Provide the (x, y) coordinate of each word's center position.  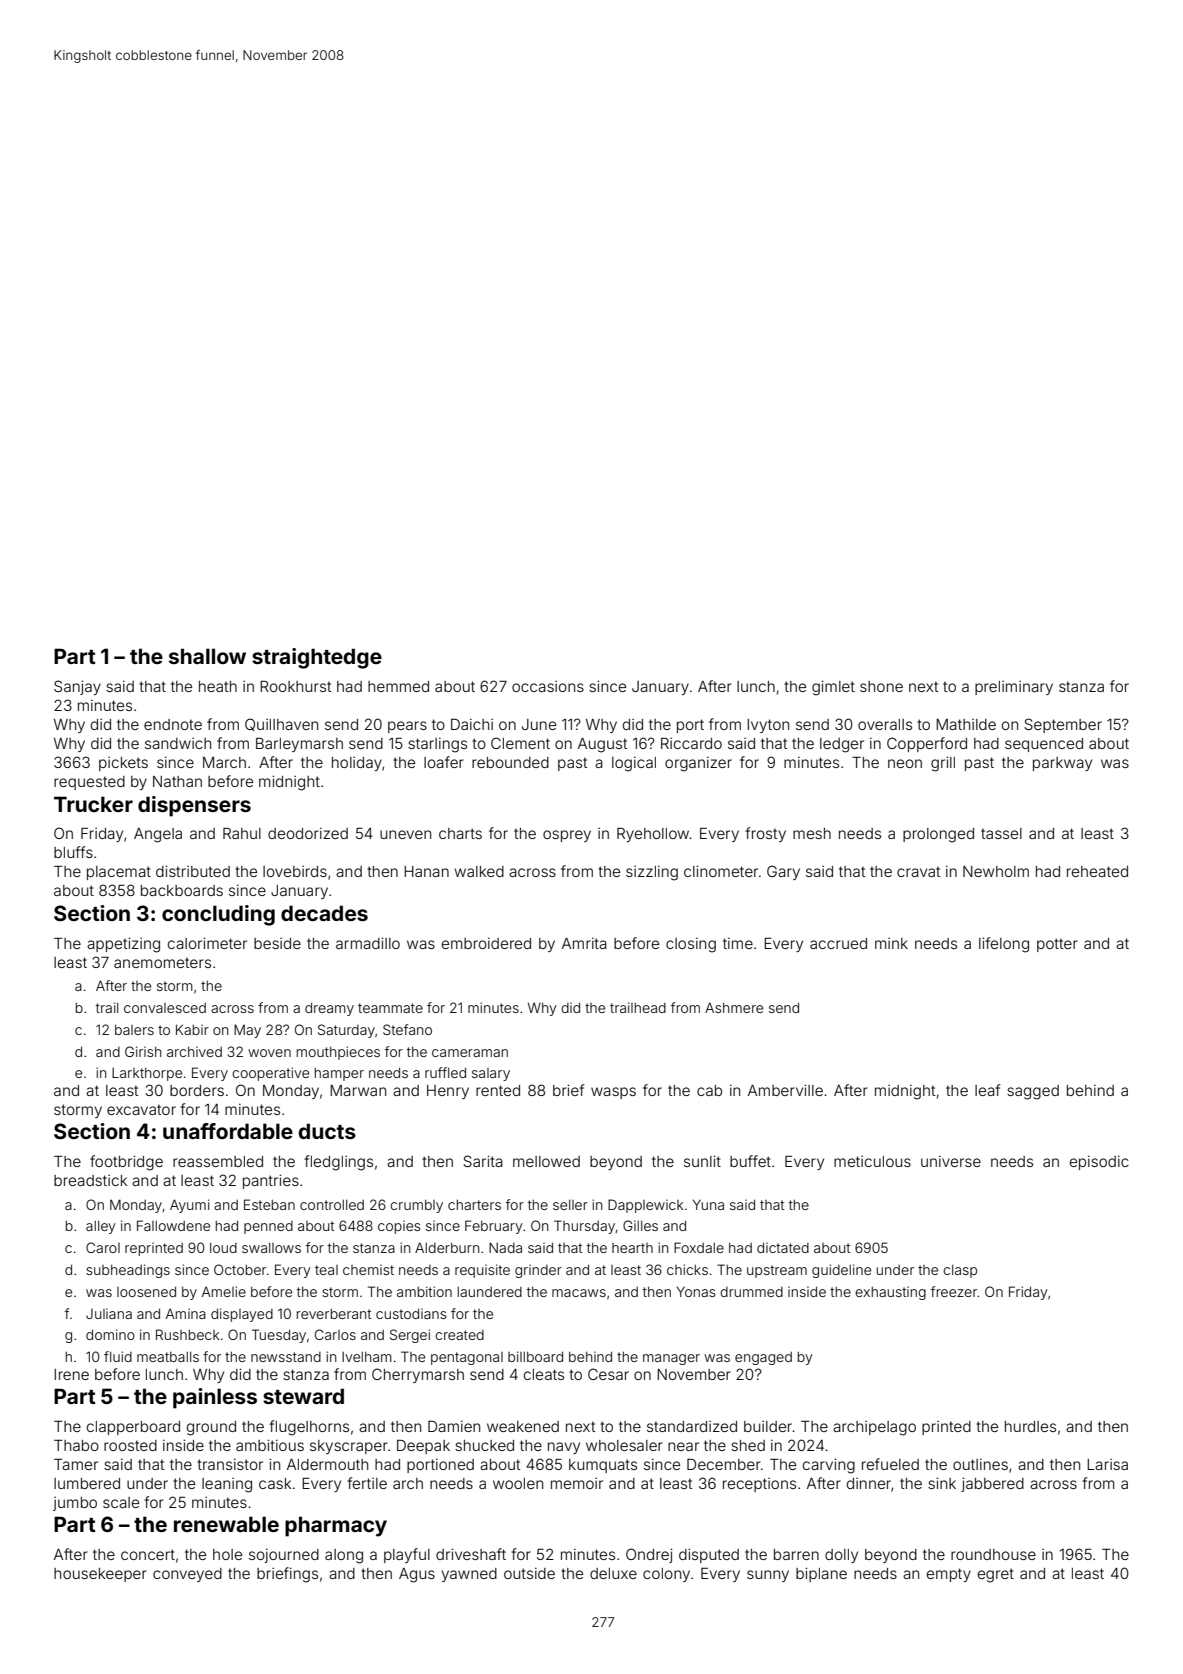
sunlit (702, 1161)
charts (460, 833)
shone (881, 686)
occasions (548, 686)
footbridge (126, 1163)
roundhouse (993, 1554)
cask (275, 1483)
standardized (692, 1426)
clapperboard (133, 1428)
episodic (1099, 1162)
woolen (518, 1483)
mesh (812, 833)
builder (768, 1426)
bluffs (73, 852)
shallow (207, 656)
